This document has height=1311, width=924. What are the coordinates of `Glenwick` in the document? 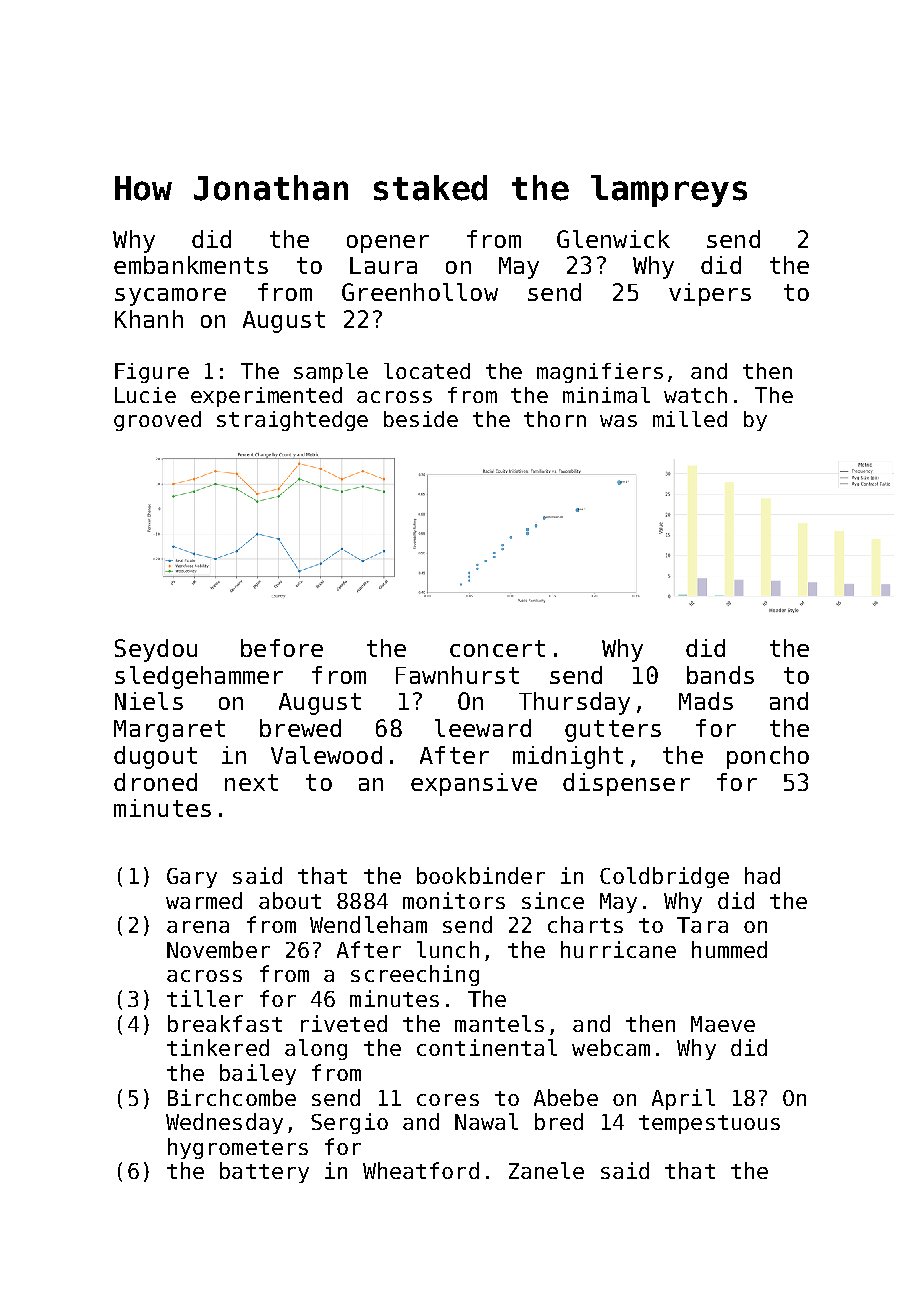 It's located at (613, 239).
